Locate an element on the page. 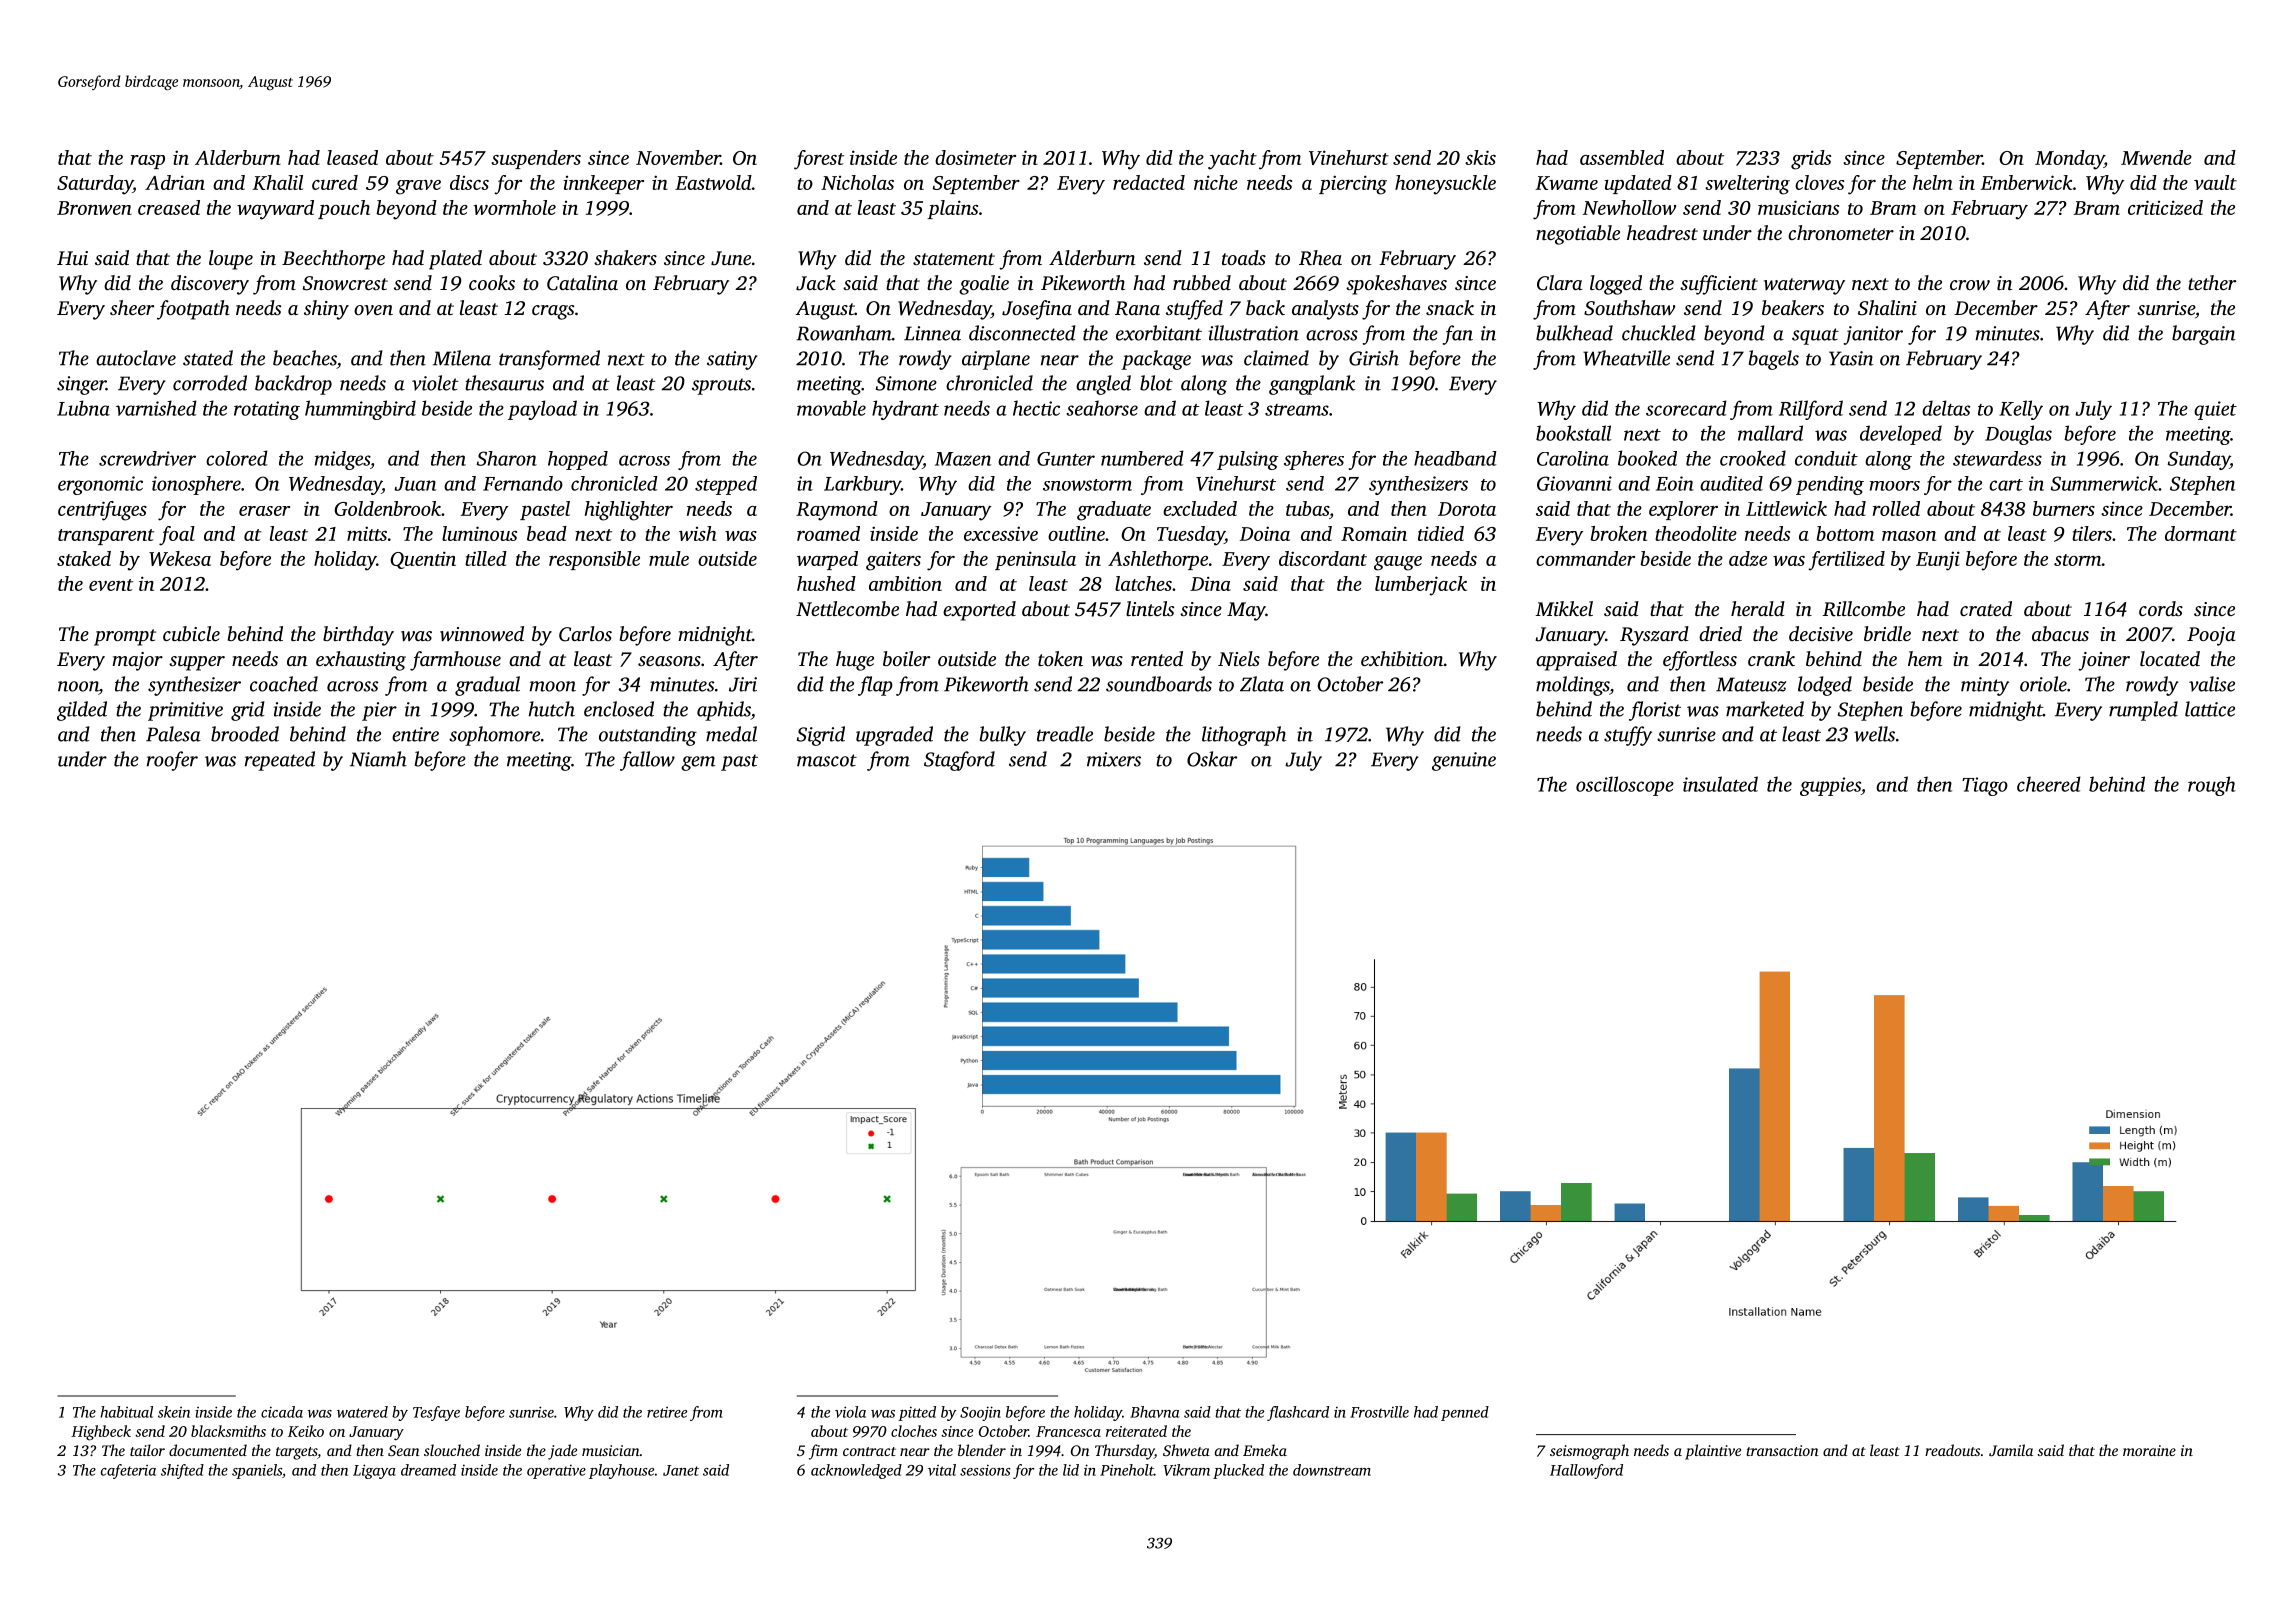 The height and width of the page is (1621, 2293). operative is located at coordinates (556, 1472).
